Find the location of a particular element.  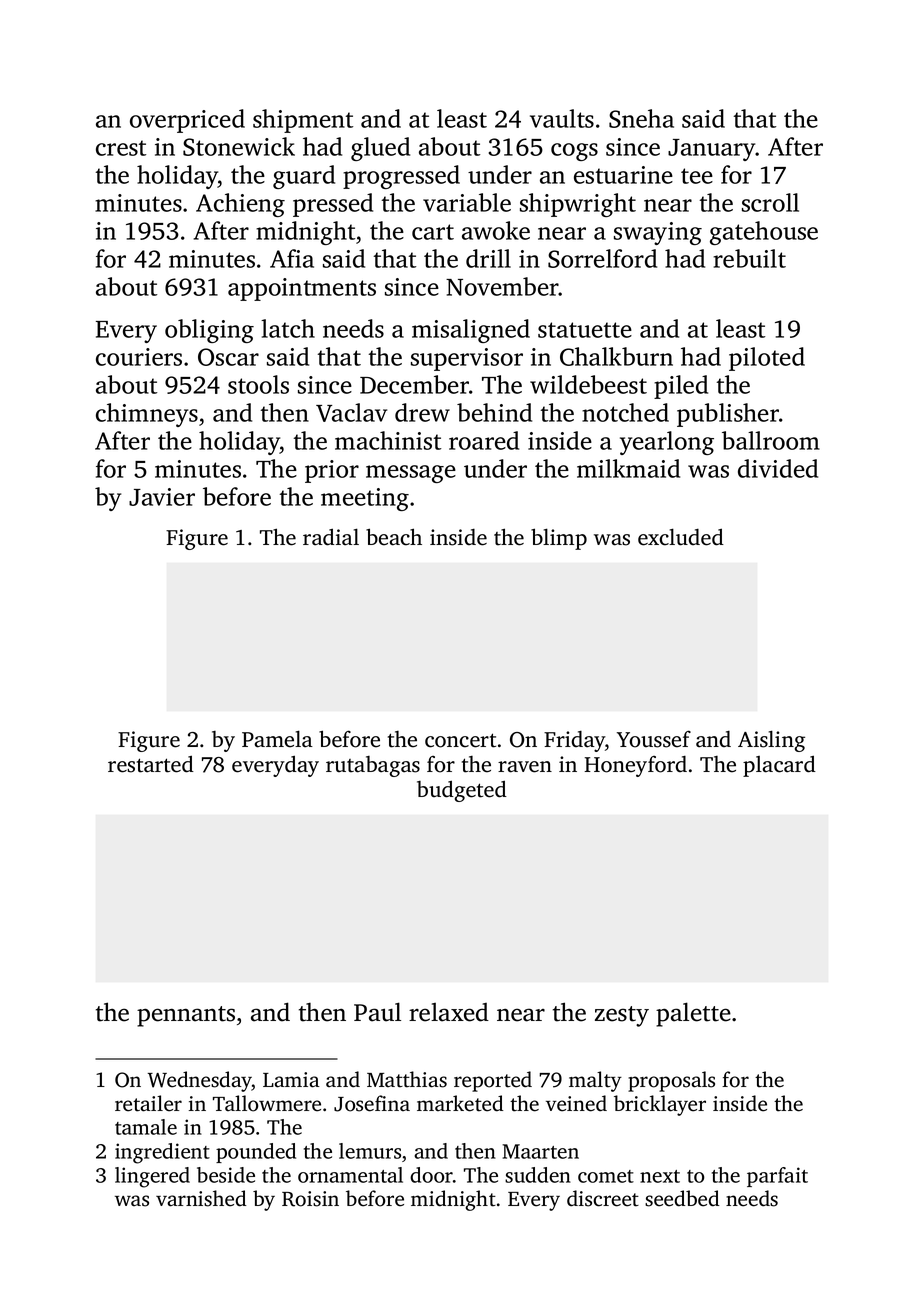

Sneha is located at coordinates (641, 118).
